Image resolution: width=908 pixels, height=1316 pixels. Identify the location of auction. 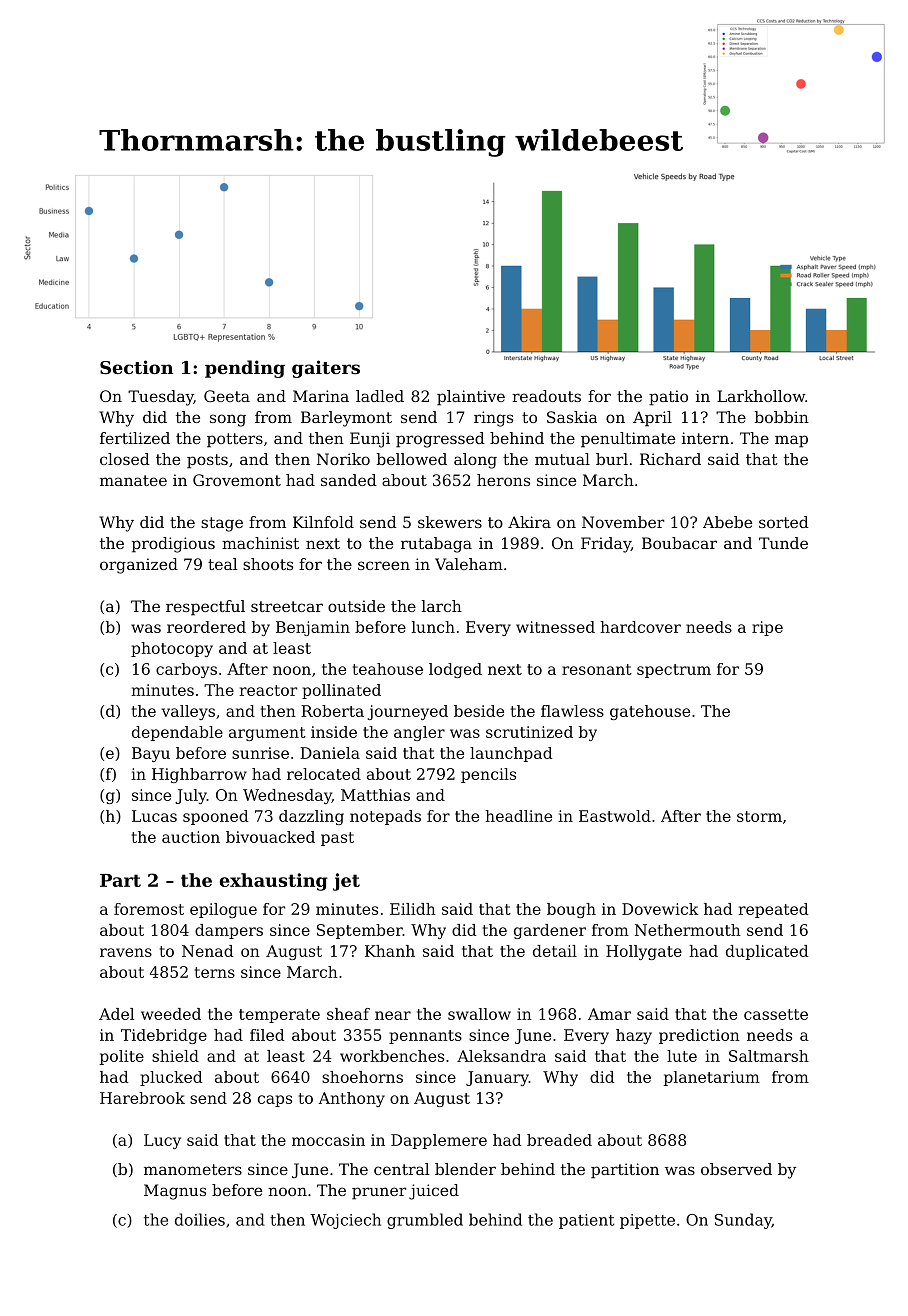
(191, 837).
